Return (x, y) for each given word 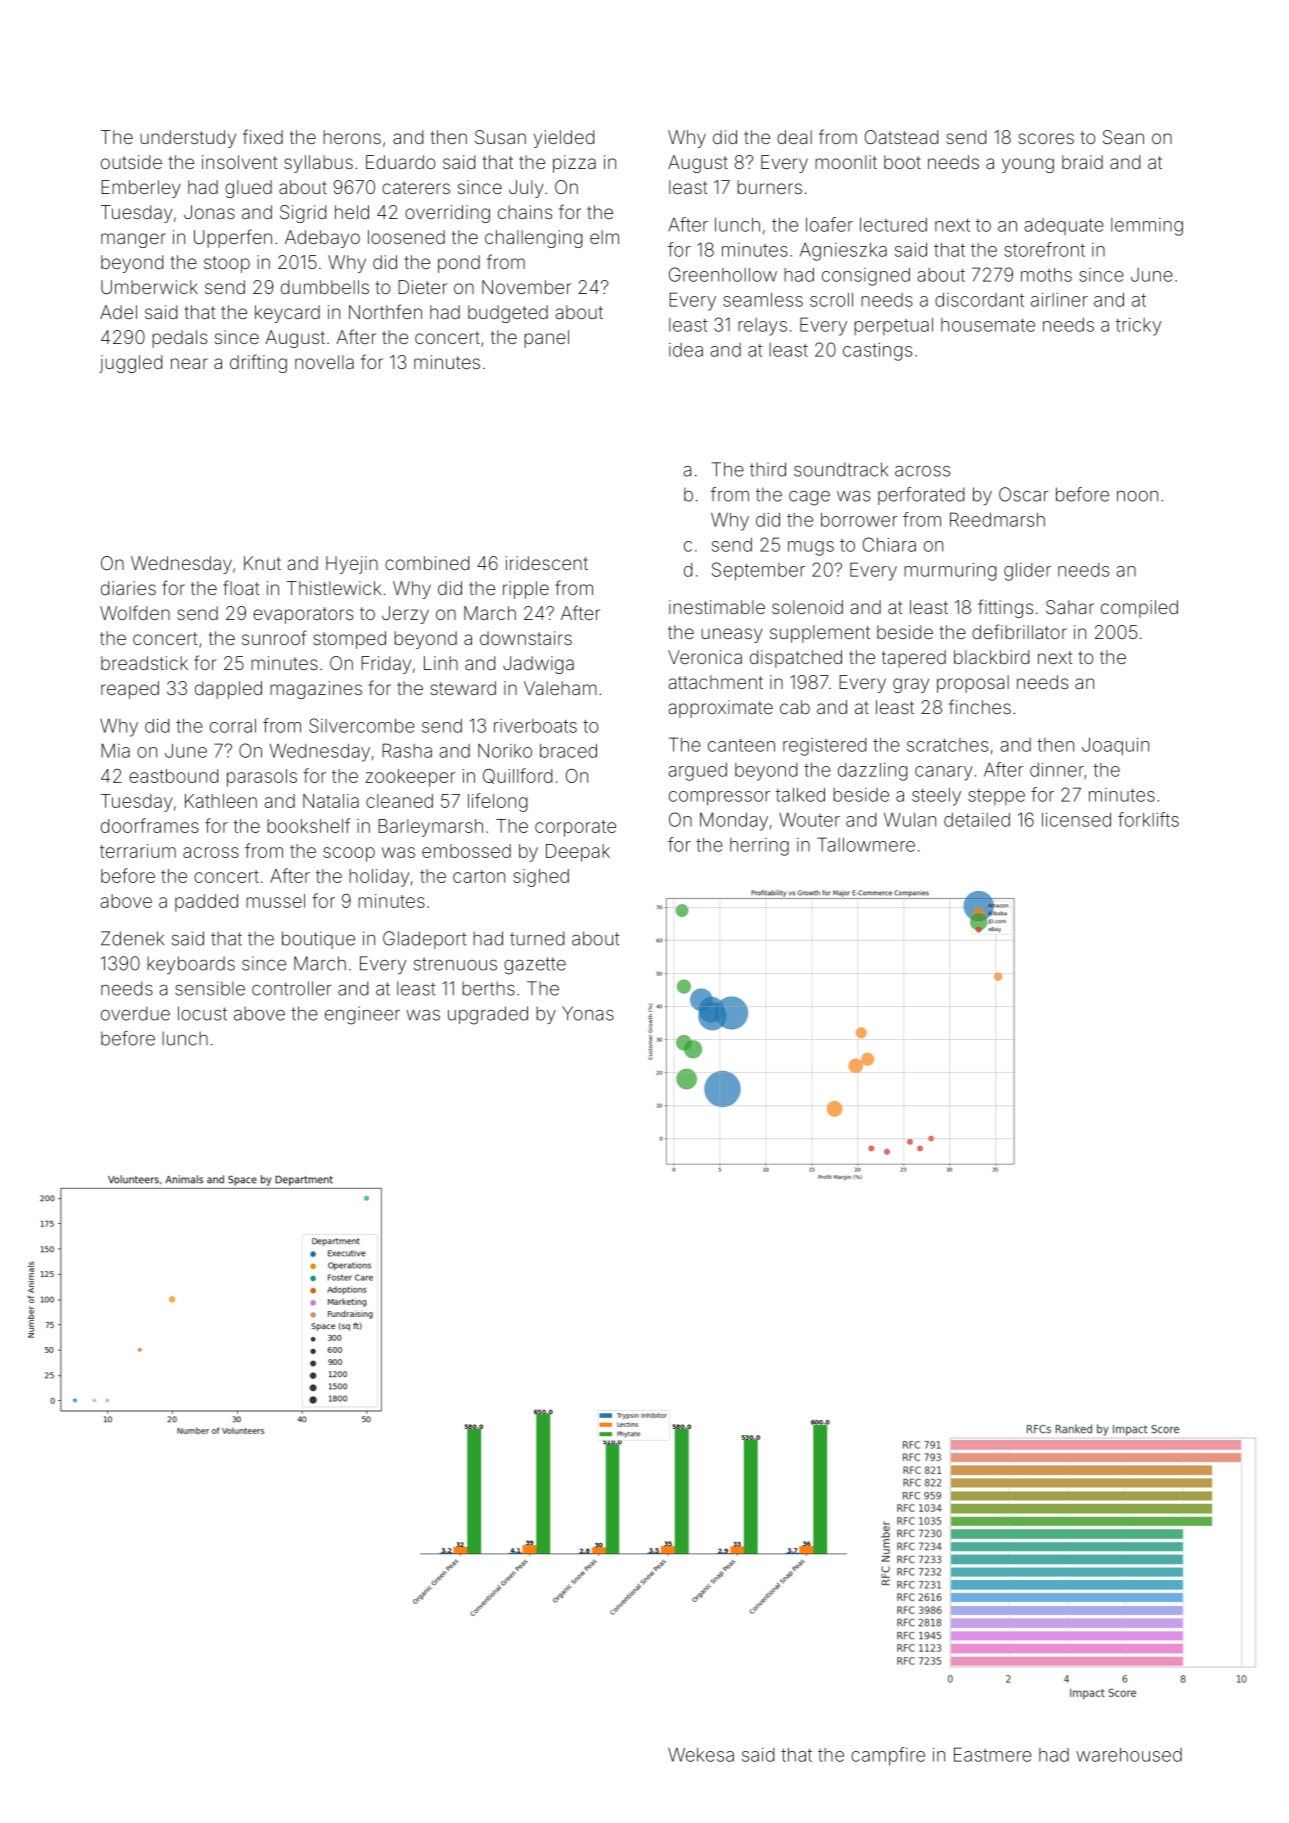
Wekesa (701, 1754)
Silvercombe (362, 725)
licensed (1076, 819)
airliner (1059, 300)
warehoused (1129, 1755)
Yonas (588, 1013)
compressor (719, 798)
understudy (188, 139)
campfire (888, 1756)
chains (525, 212)
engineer (362, 1015)
